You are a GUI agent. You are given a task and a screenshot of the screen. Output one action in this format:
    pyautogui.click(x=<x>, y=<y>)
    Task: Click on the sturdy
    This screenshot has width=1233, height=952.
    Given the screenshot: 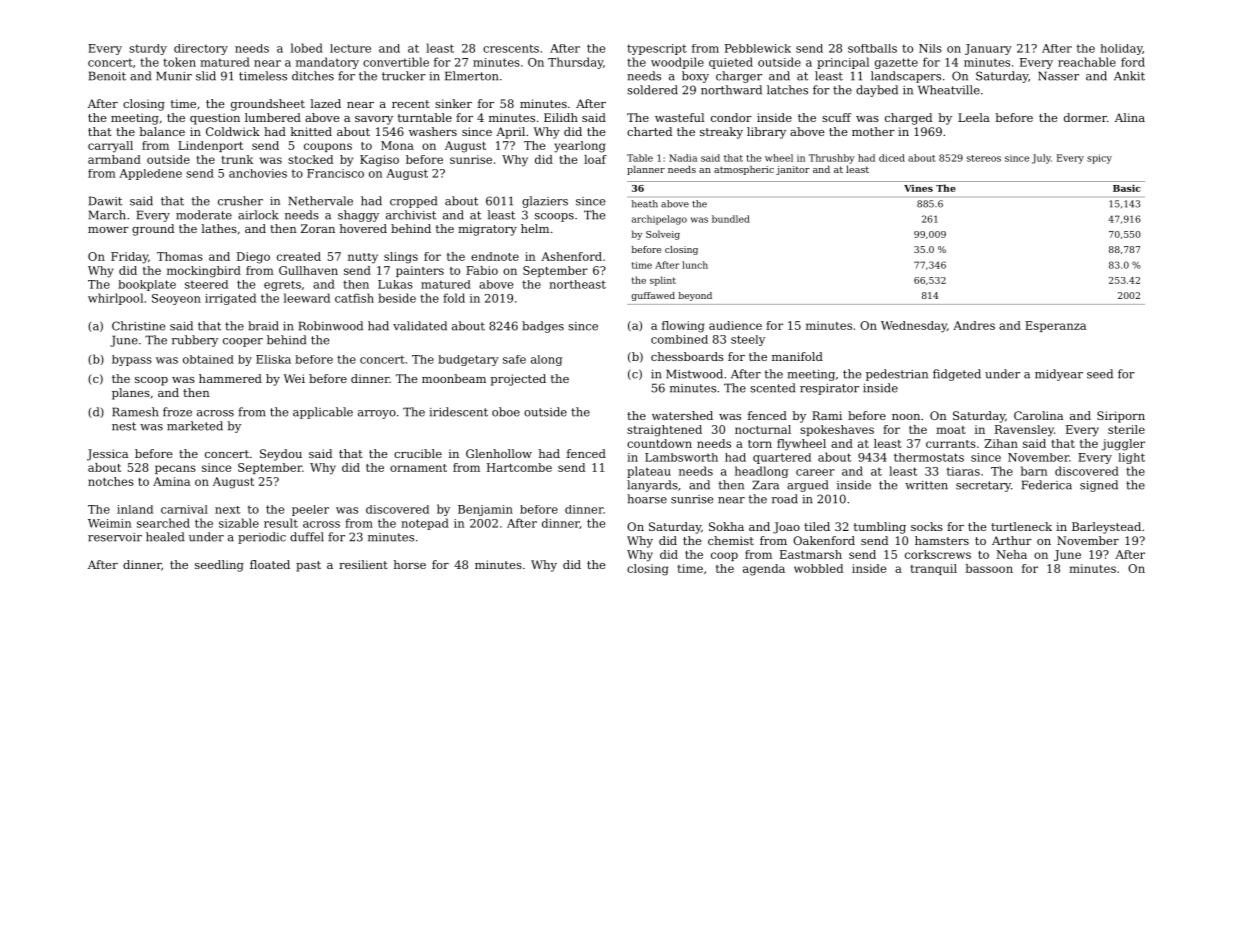 What is the action you would take?
    pyautogui.click(x=148, y=49)
